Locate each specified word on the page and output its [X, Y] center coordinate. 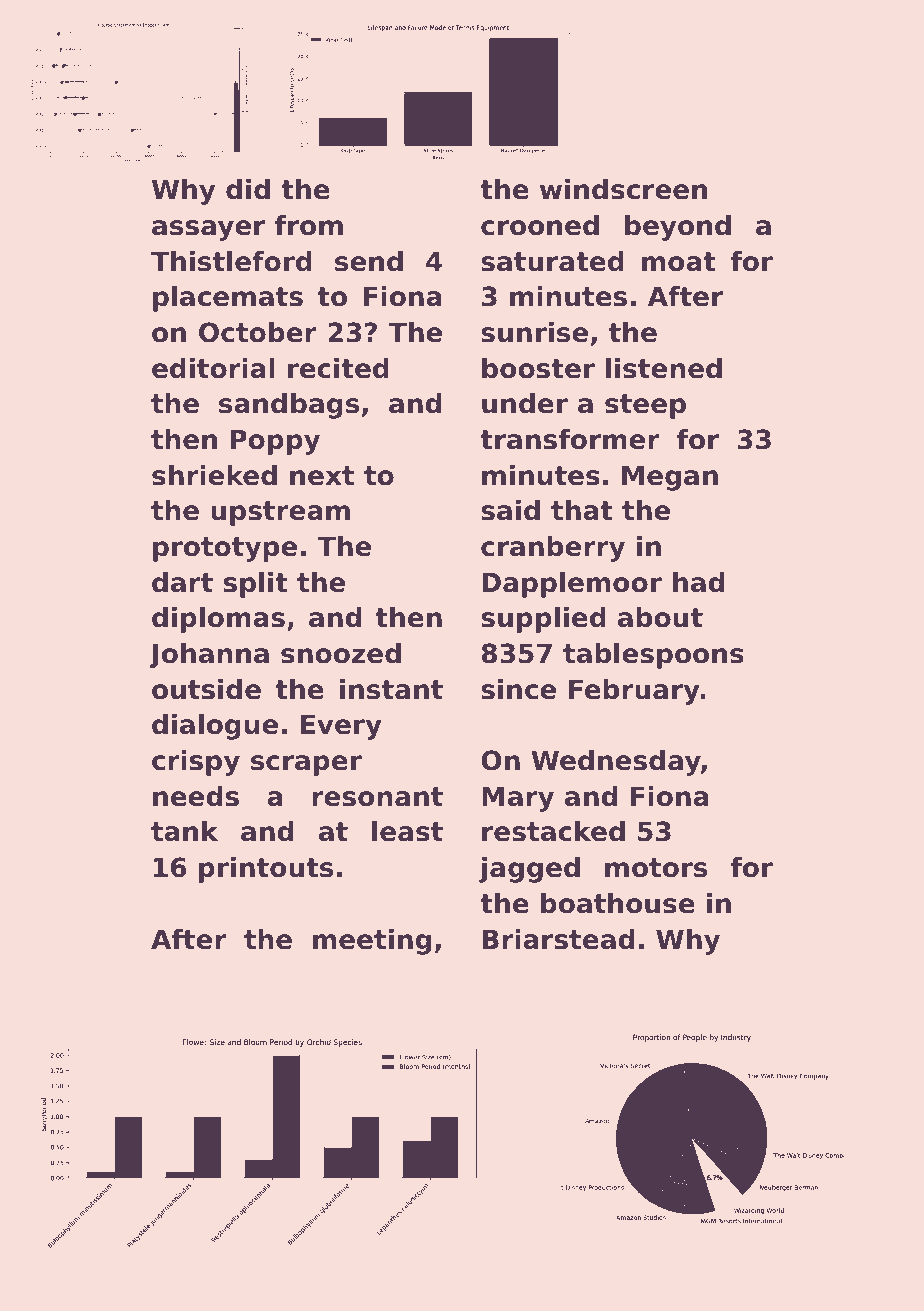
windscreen [623, 189]
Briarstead [558, 939]
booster [538, 368]
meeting [372, 942]
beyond [678, 228]
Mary [518, 799]
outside [206, 689]
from [309, 225]
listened [664, 368]
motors [656, 868]
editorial [213, 368]
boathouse [618, 903]
